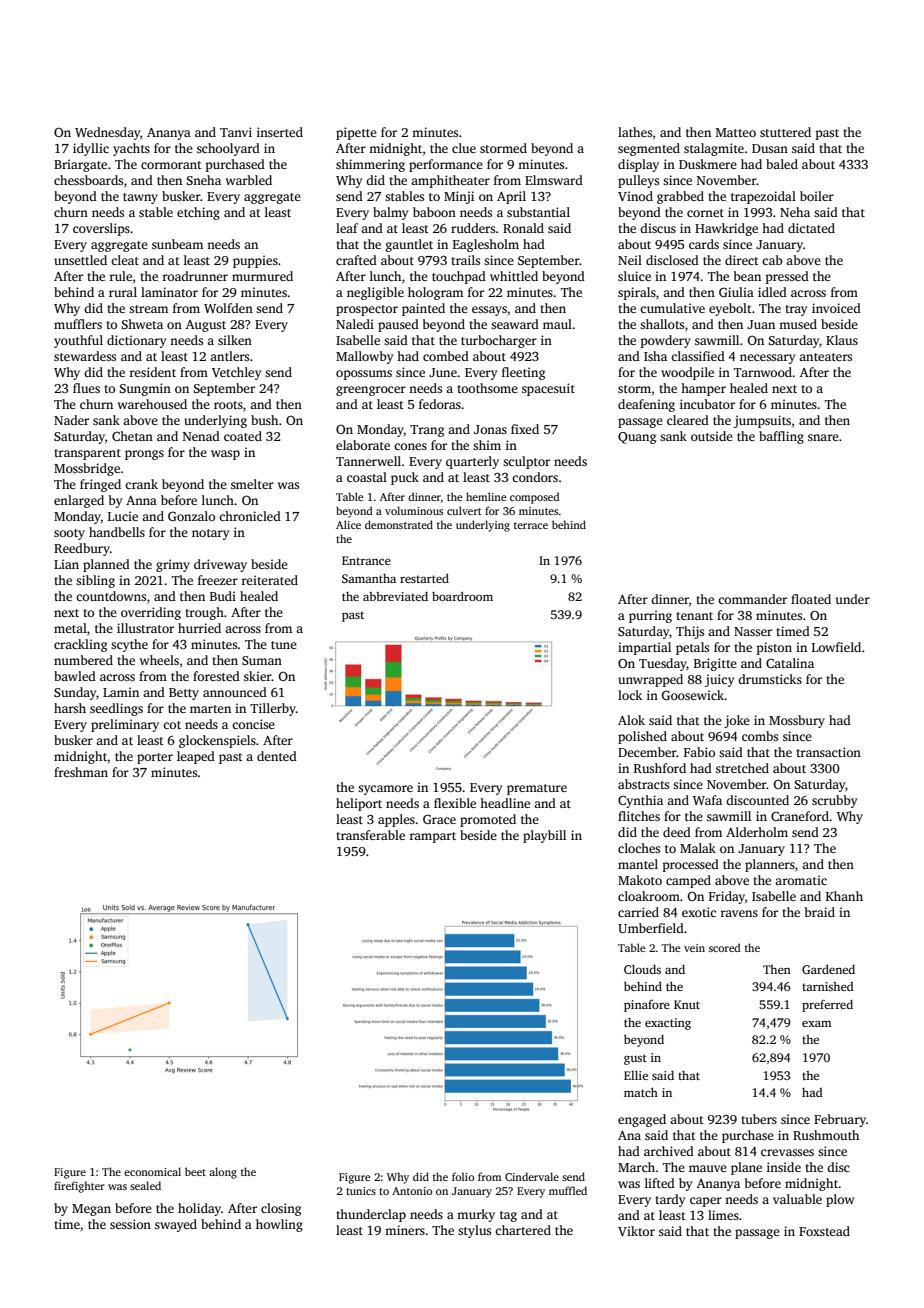 This image has width=924, height=1308. I want to click on rampart, so click(432, 837).
